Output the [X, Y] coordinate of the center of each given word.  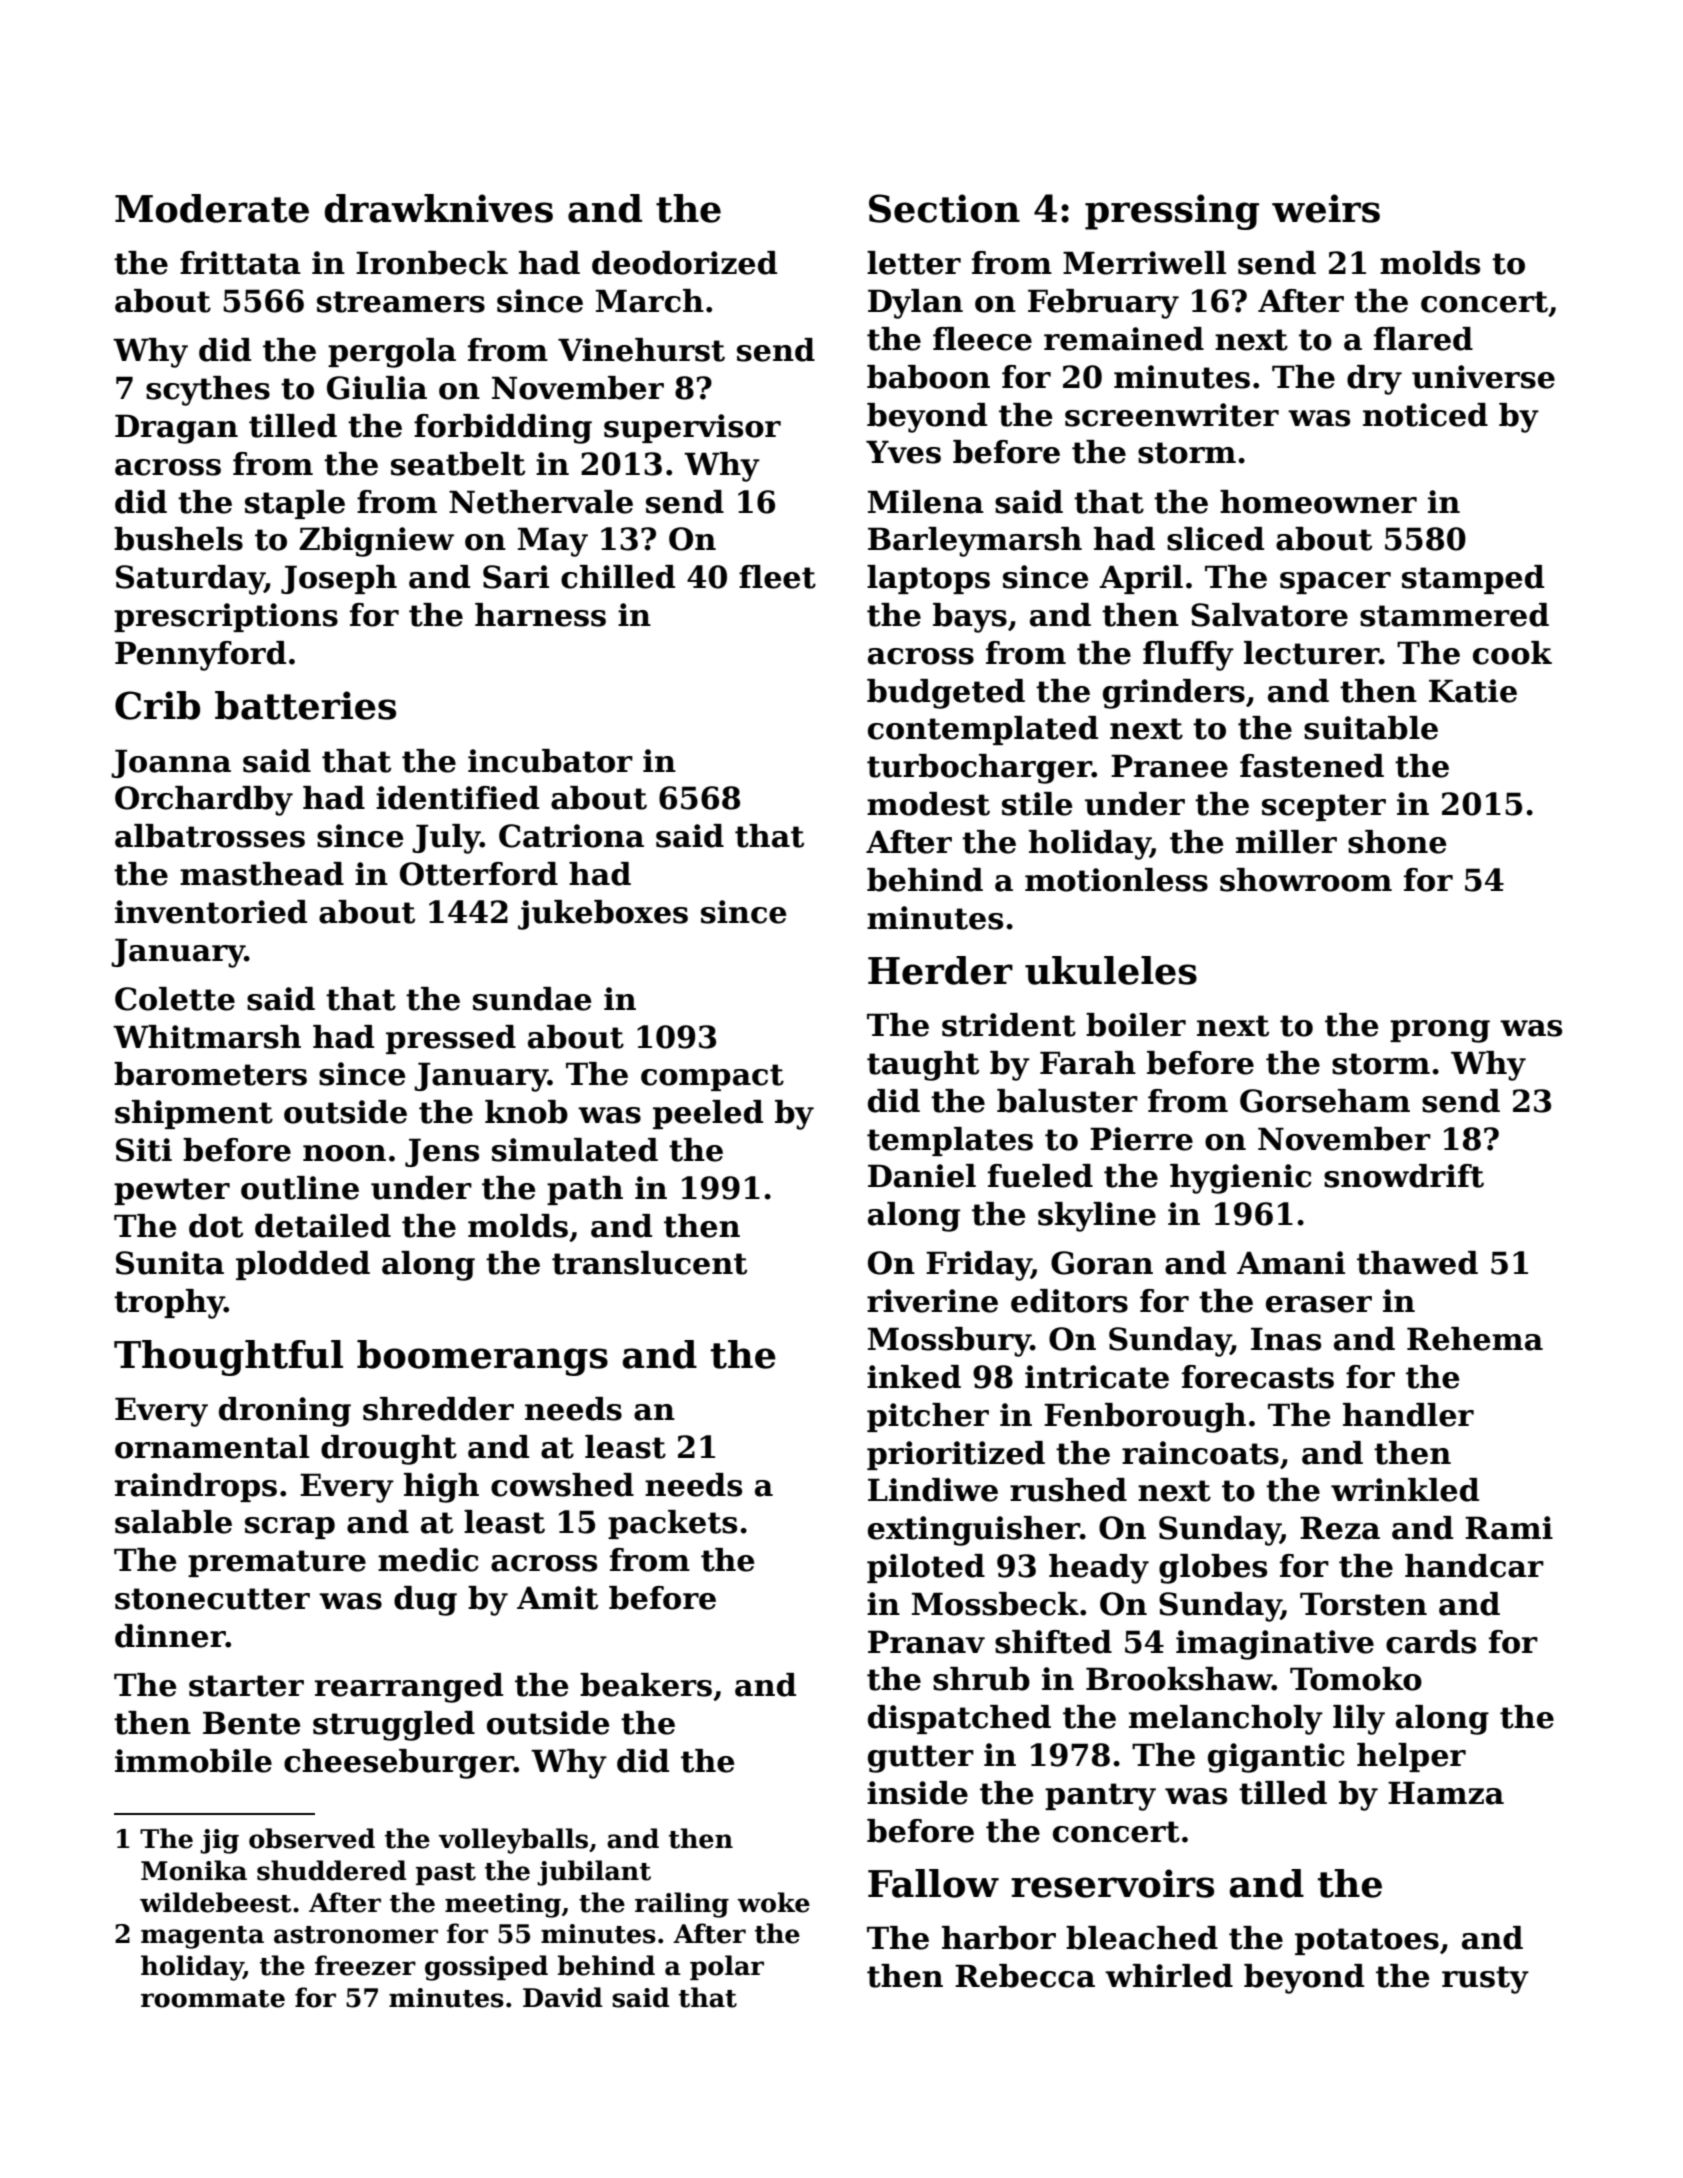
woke [773, 1902]
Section [944, 208]
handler [1408, 1415]
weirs [1326, 208]
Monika [194, 1870]
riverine [932, 1301]
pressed [451, 1039]
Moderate [212, 208]
